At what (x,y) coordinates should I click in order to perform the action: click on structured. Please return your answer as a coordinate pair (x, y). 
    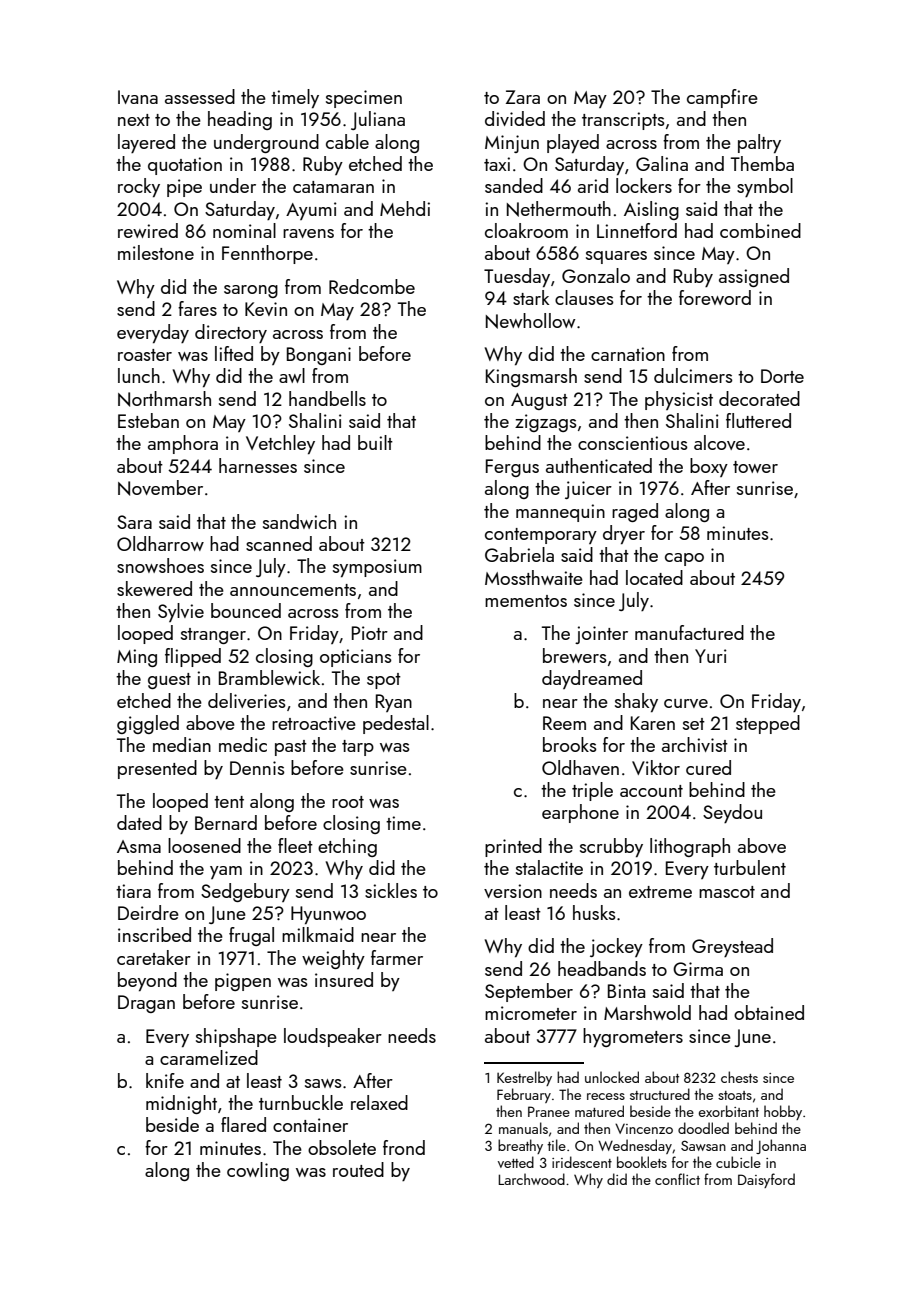
    Looking at the image, I should click on (660, 1094).
